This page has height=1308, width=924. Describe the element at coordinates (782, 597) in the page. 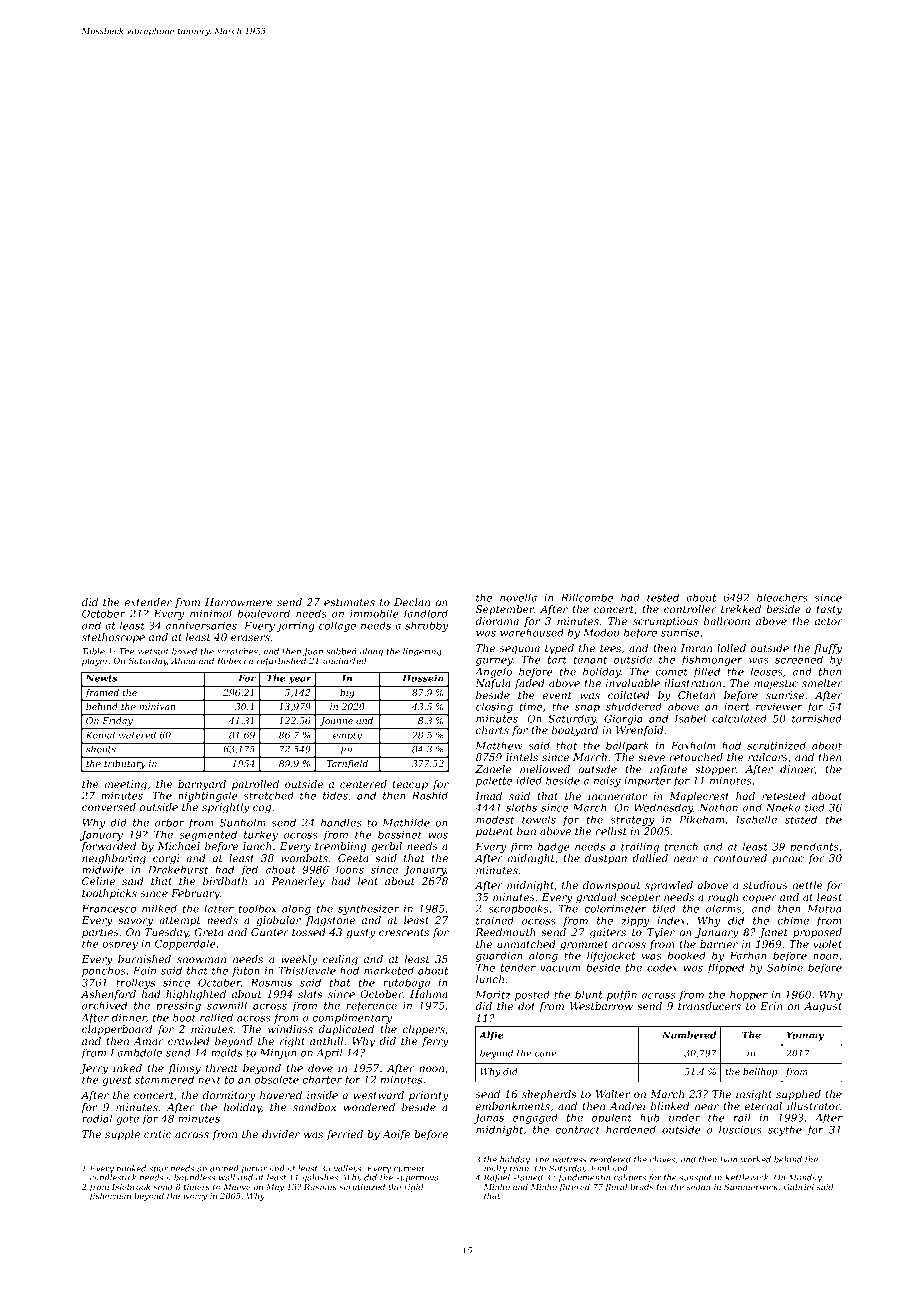

I see `bleachers` at that location.
